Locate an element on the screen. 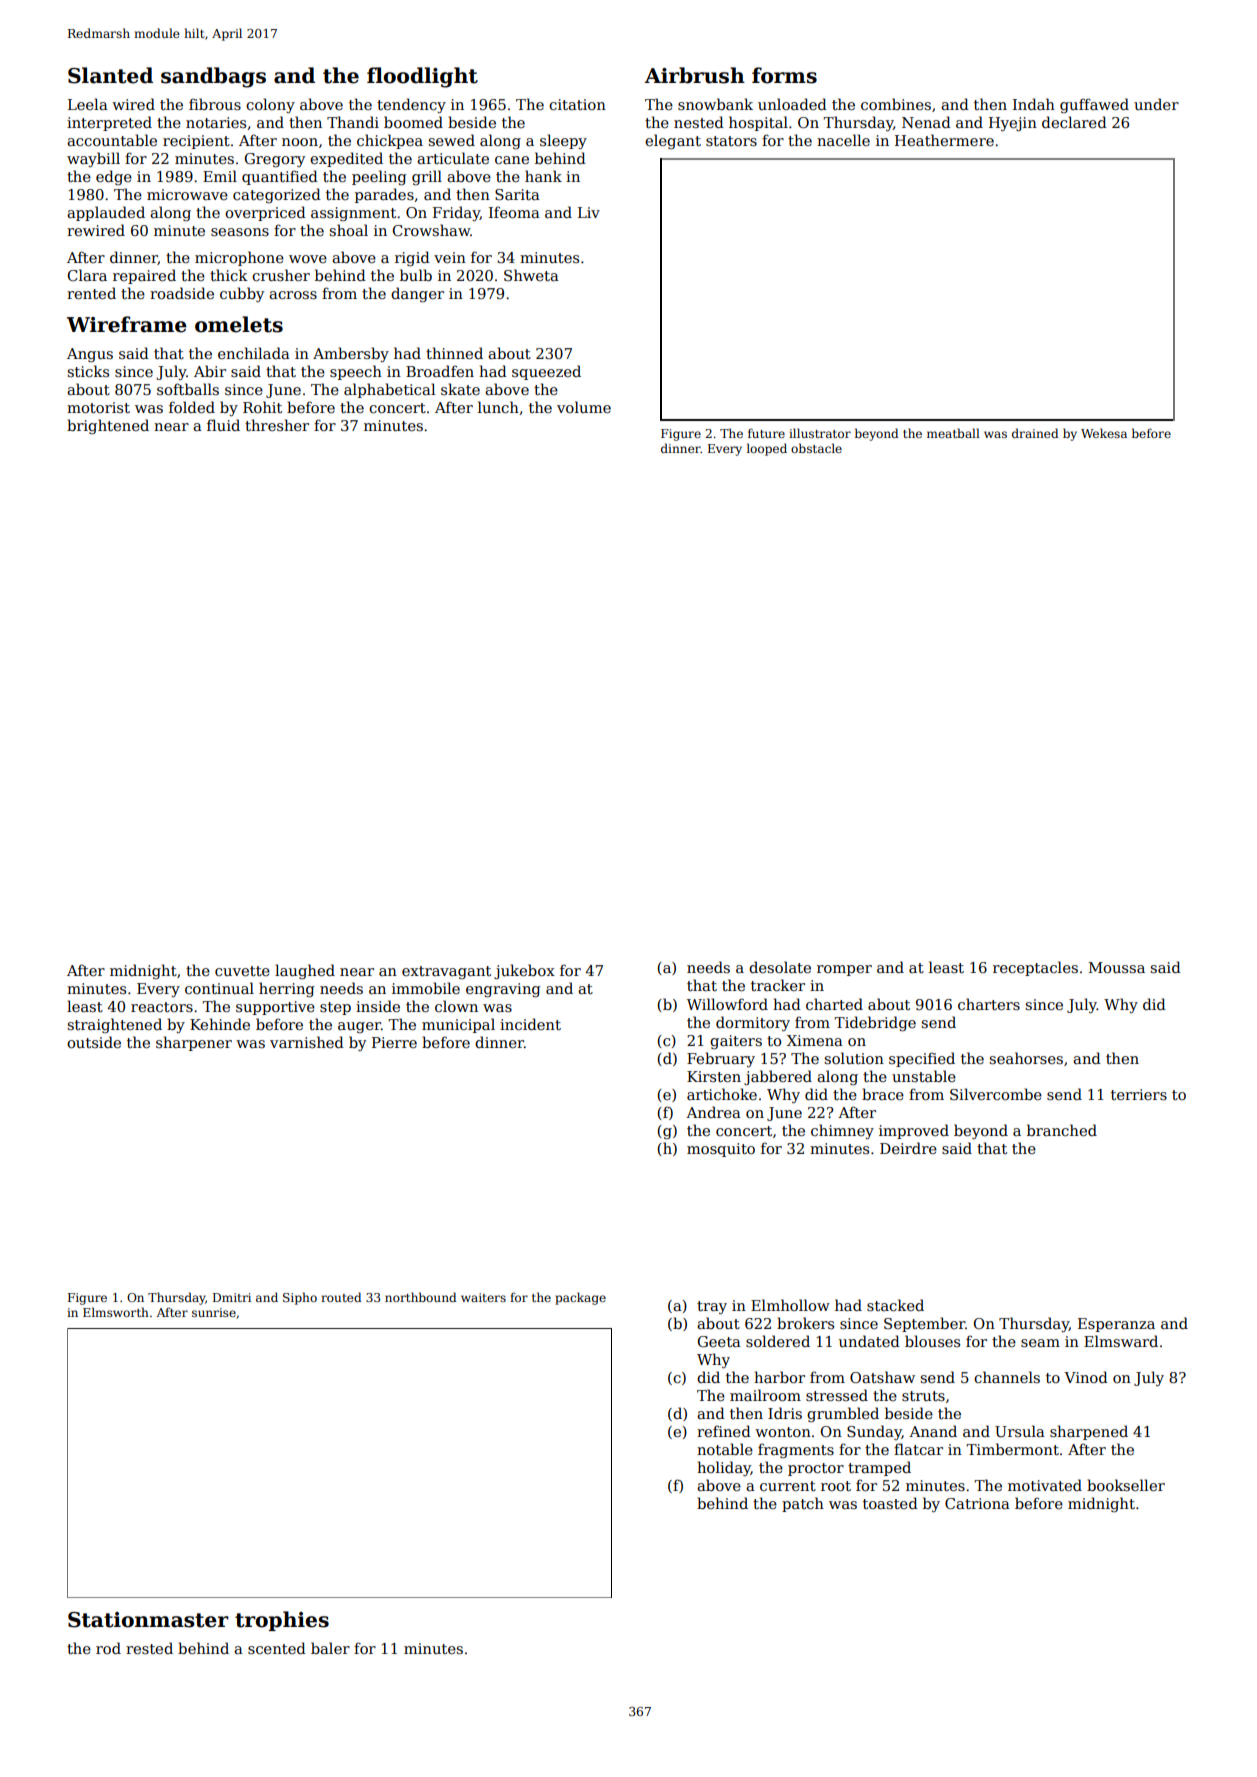  citation is located at coordinates (577, 104).
